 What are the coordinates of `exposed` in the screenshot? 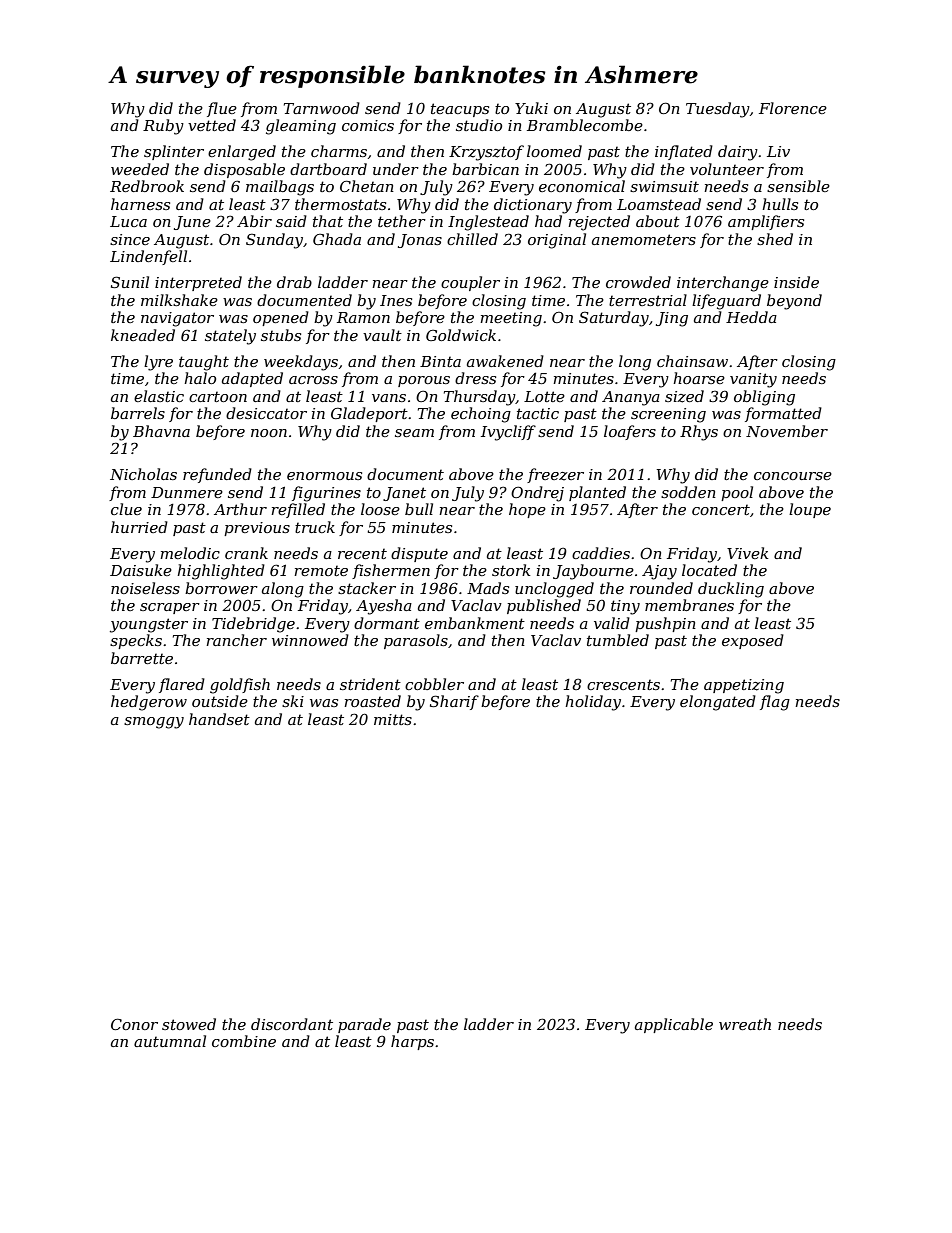 It's located at (753, 641).
